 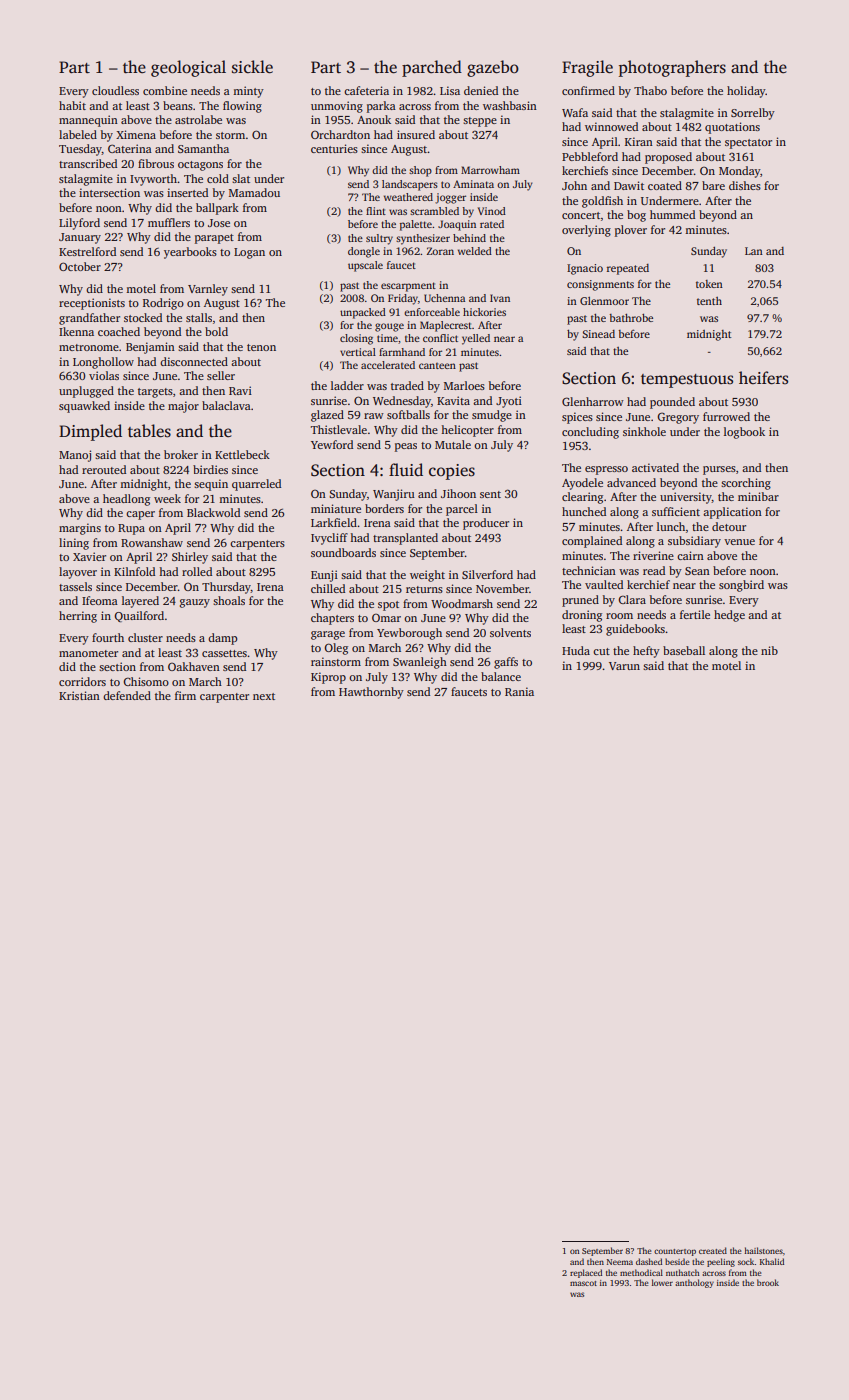 I want to click on Khalid, so click(x=772, y=1261).
